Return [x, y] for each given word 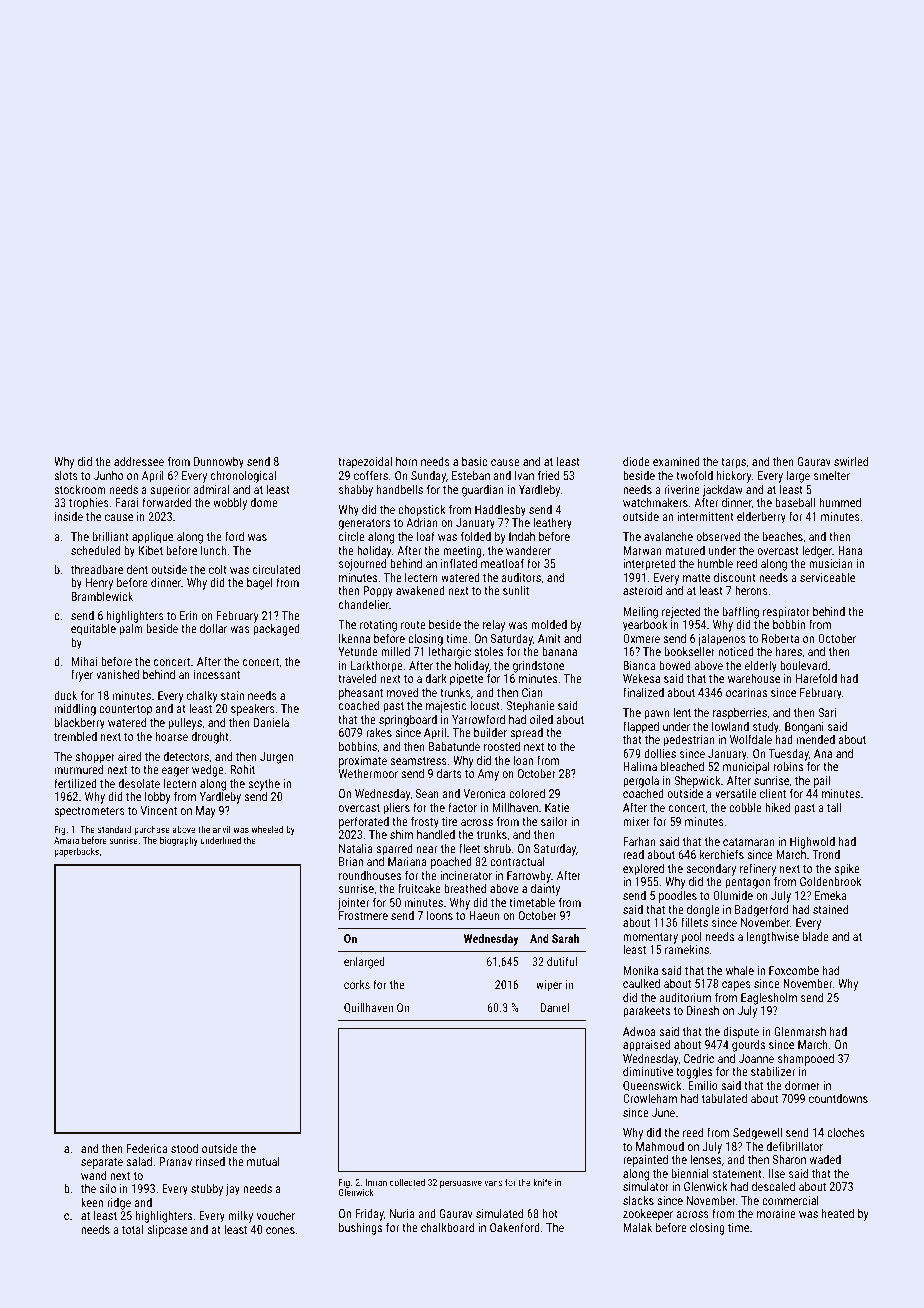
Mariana [407, 861]
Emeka [830, 895]
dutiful [562, 961]
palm [131, 629]
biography [179, 841]
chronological [243, 476]
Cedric [699, 1058]
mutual [263, 1161]
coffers [371, 475]
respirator [786, 613]
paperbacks [76, 852]
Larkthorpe [377, 666]
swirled [851, 461]
